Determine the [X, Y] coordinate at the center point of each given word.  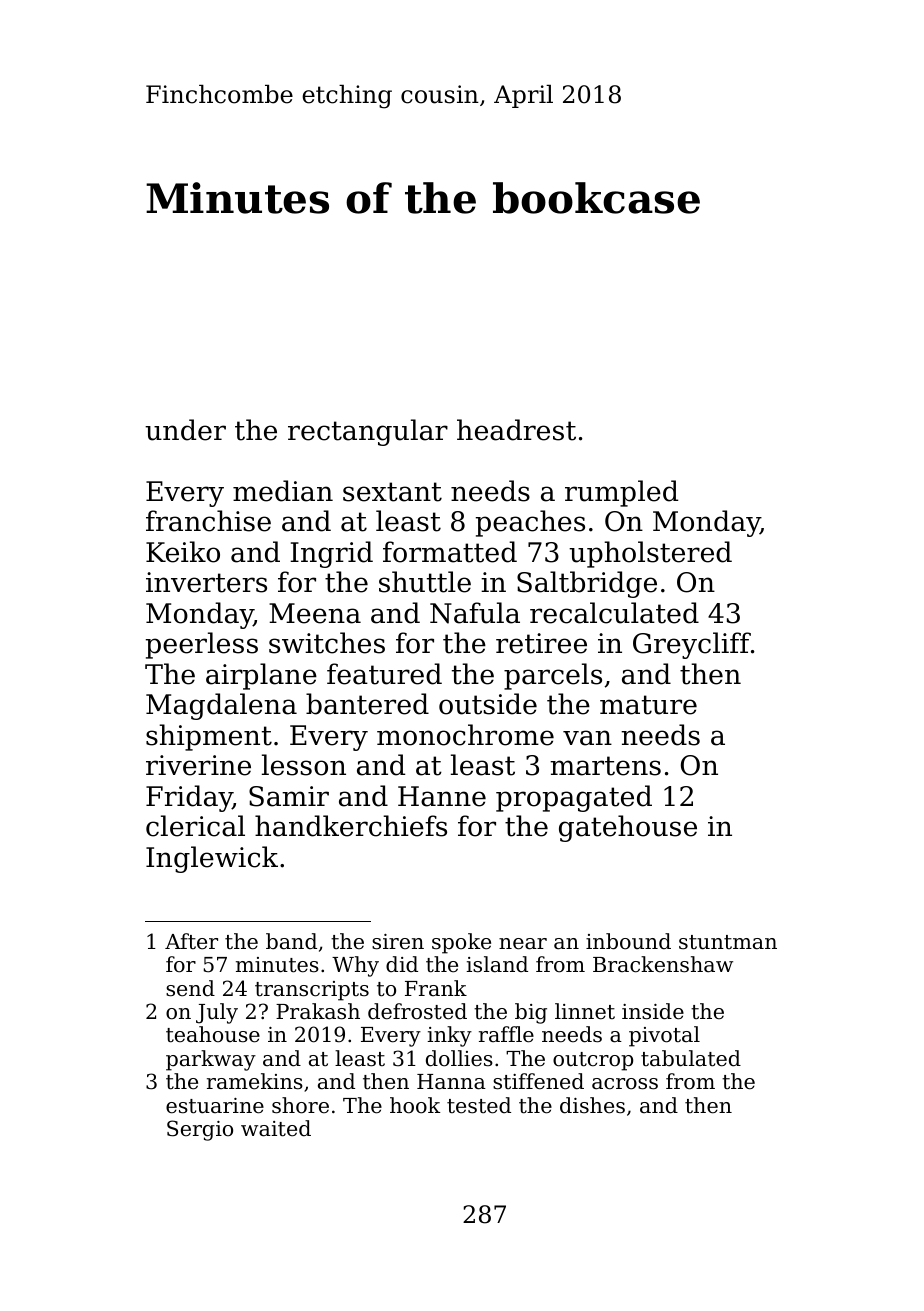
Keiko [183, 552]
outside [488, 704]
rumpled [621, 493]
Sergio [200, 1130]
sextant [392, 492]
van [587, 738]
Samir [289, 796]
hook [415, 1105]
